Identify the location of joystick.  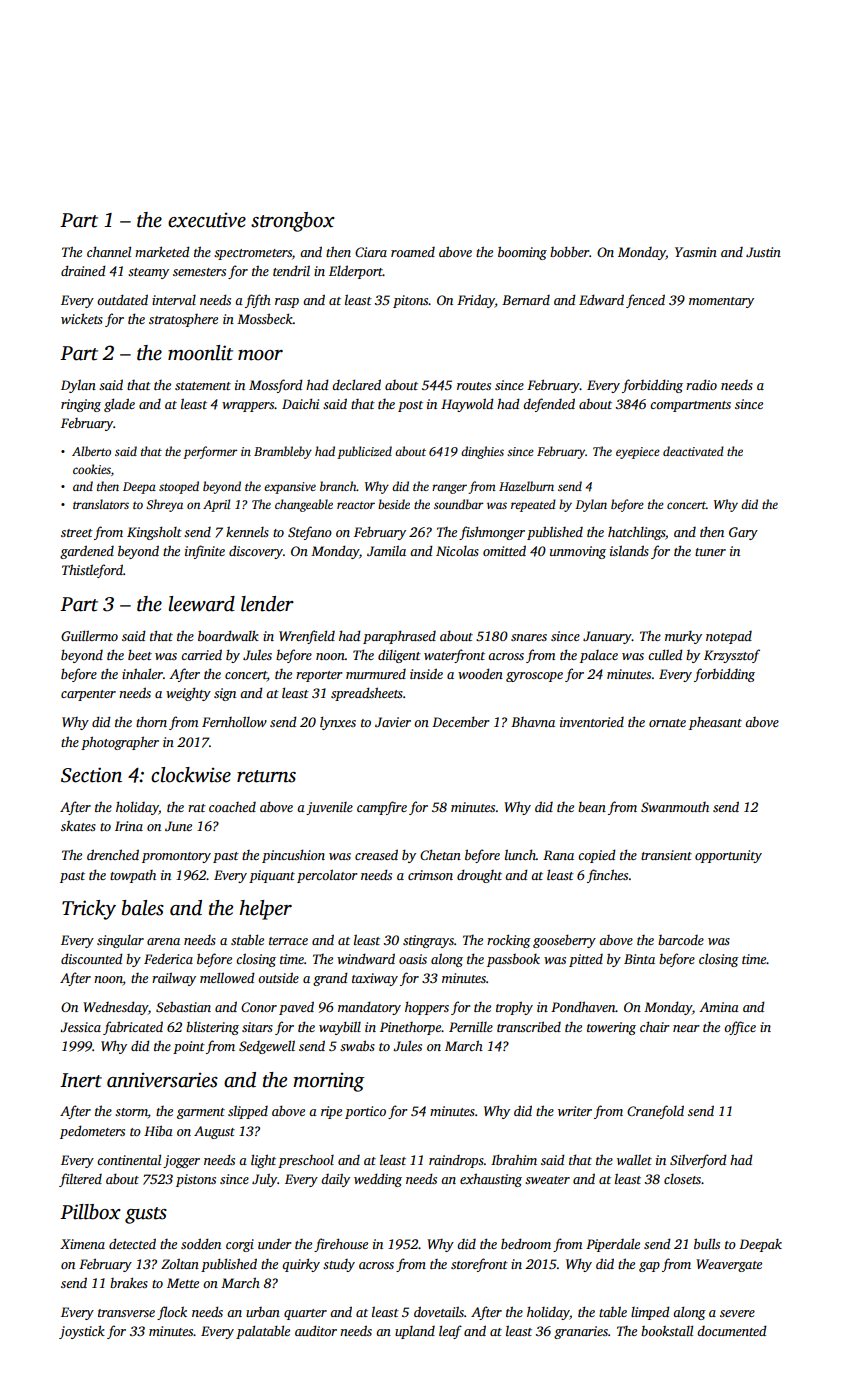
(82, 1332).
